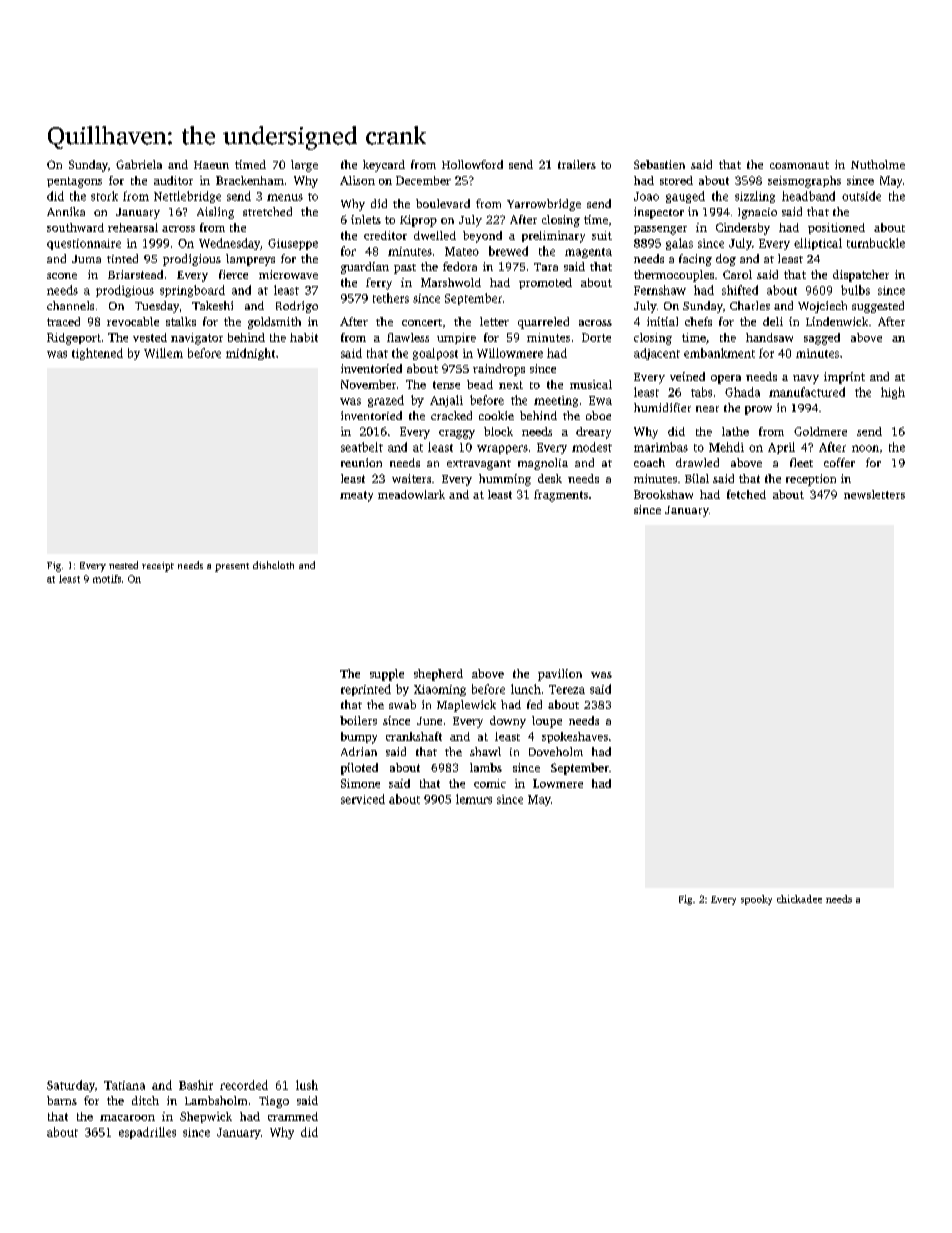  Describe the element at coordinates (757, 213) in the screenshot. I see `Ignacio` at that location.
